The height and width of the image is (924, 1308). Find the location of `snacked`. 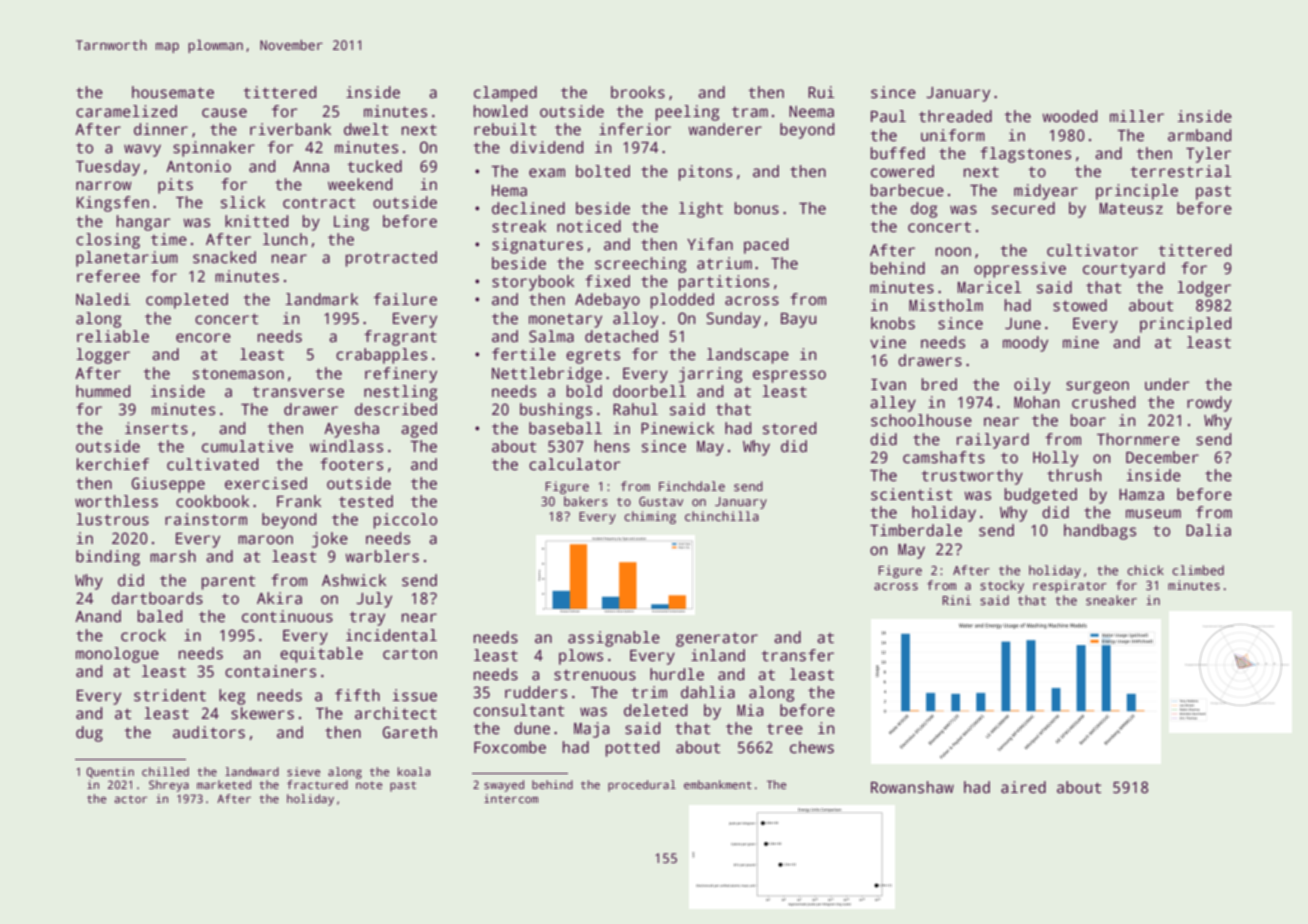

snacked is located at coordinates (224, 257).
